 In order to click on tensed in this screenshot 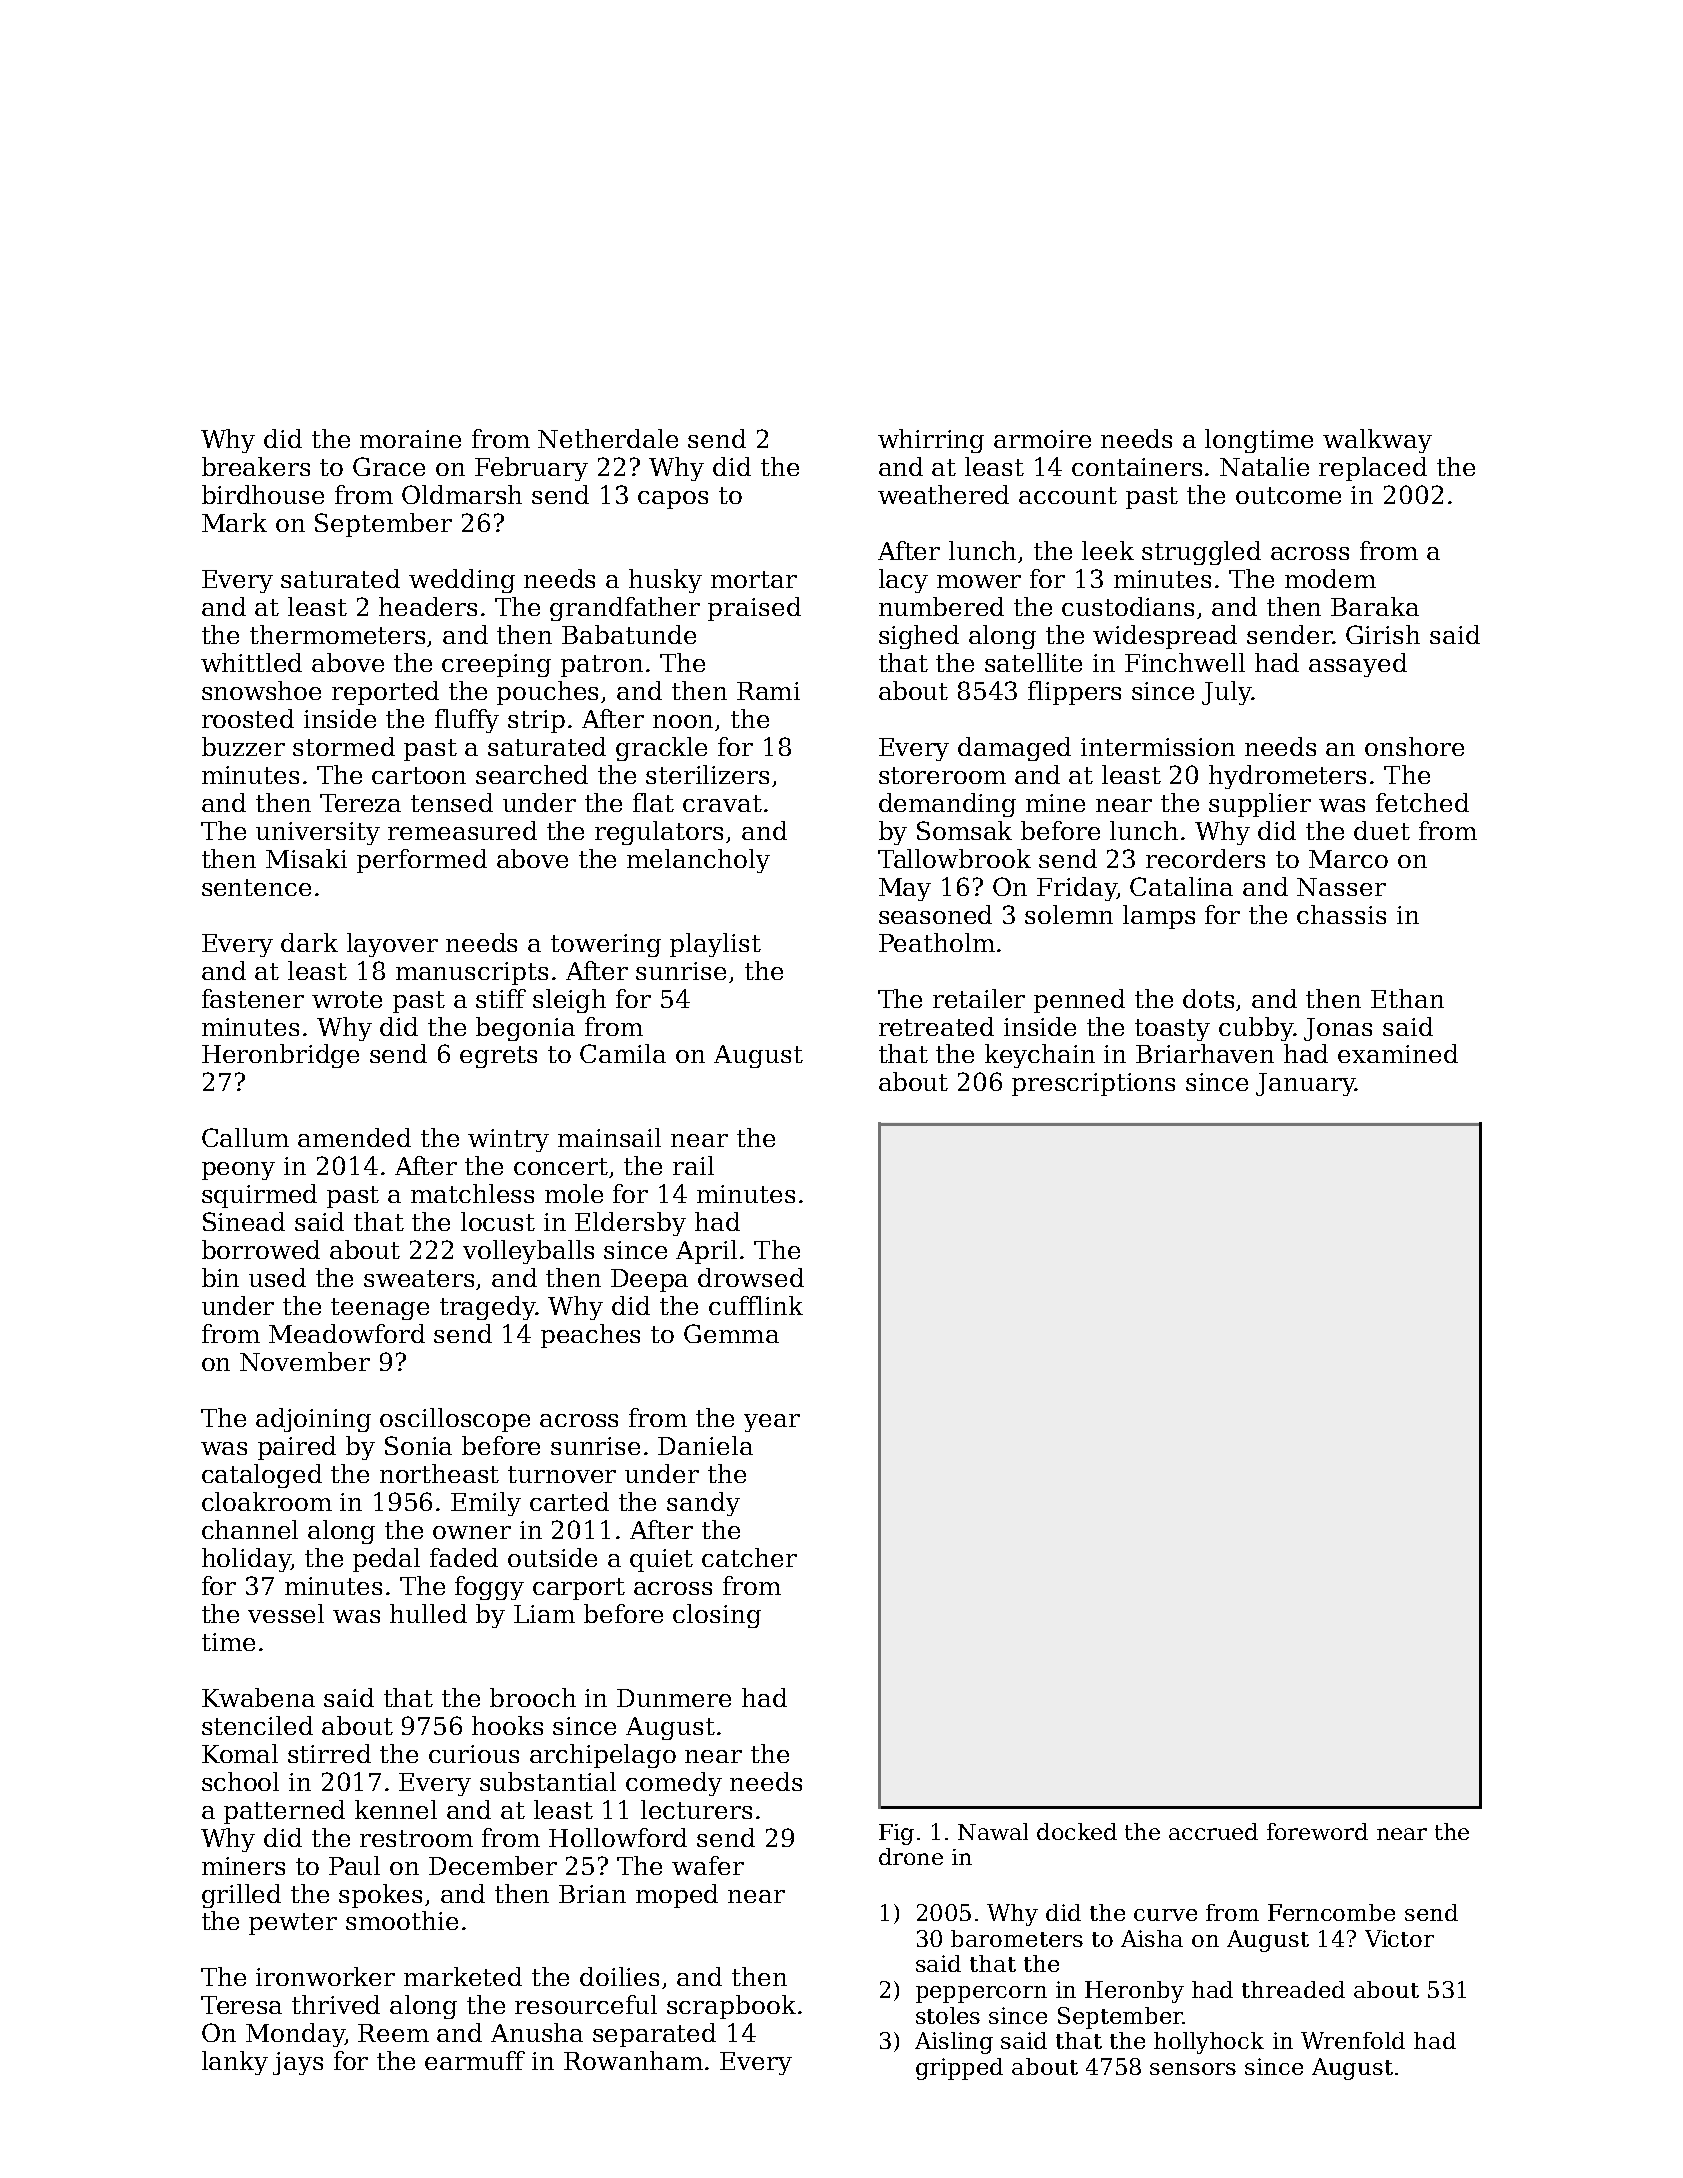, I will do `click(452, 802)`.
